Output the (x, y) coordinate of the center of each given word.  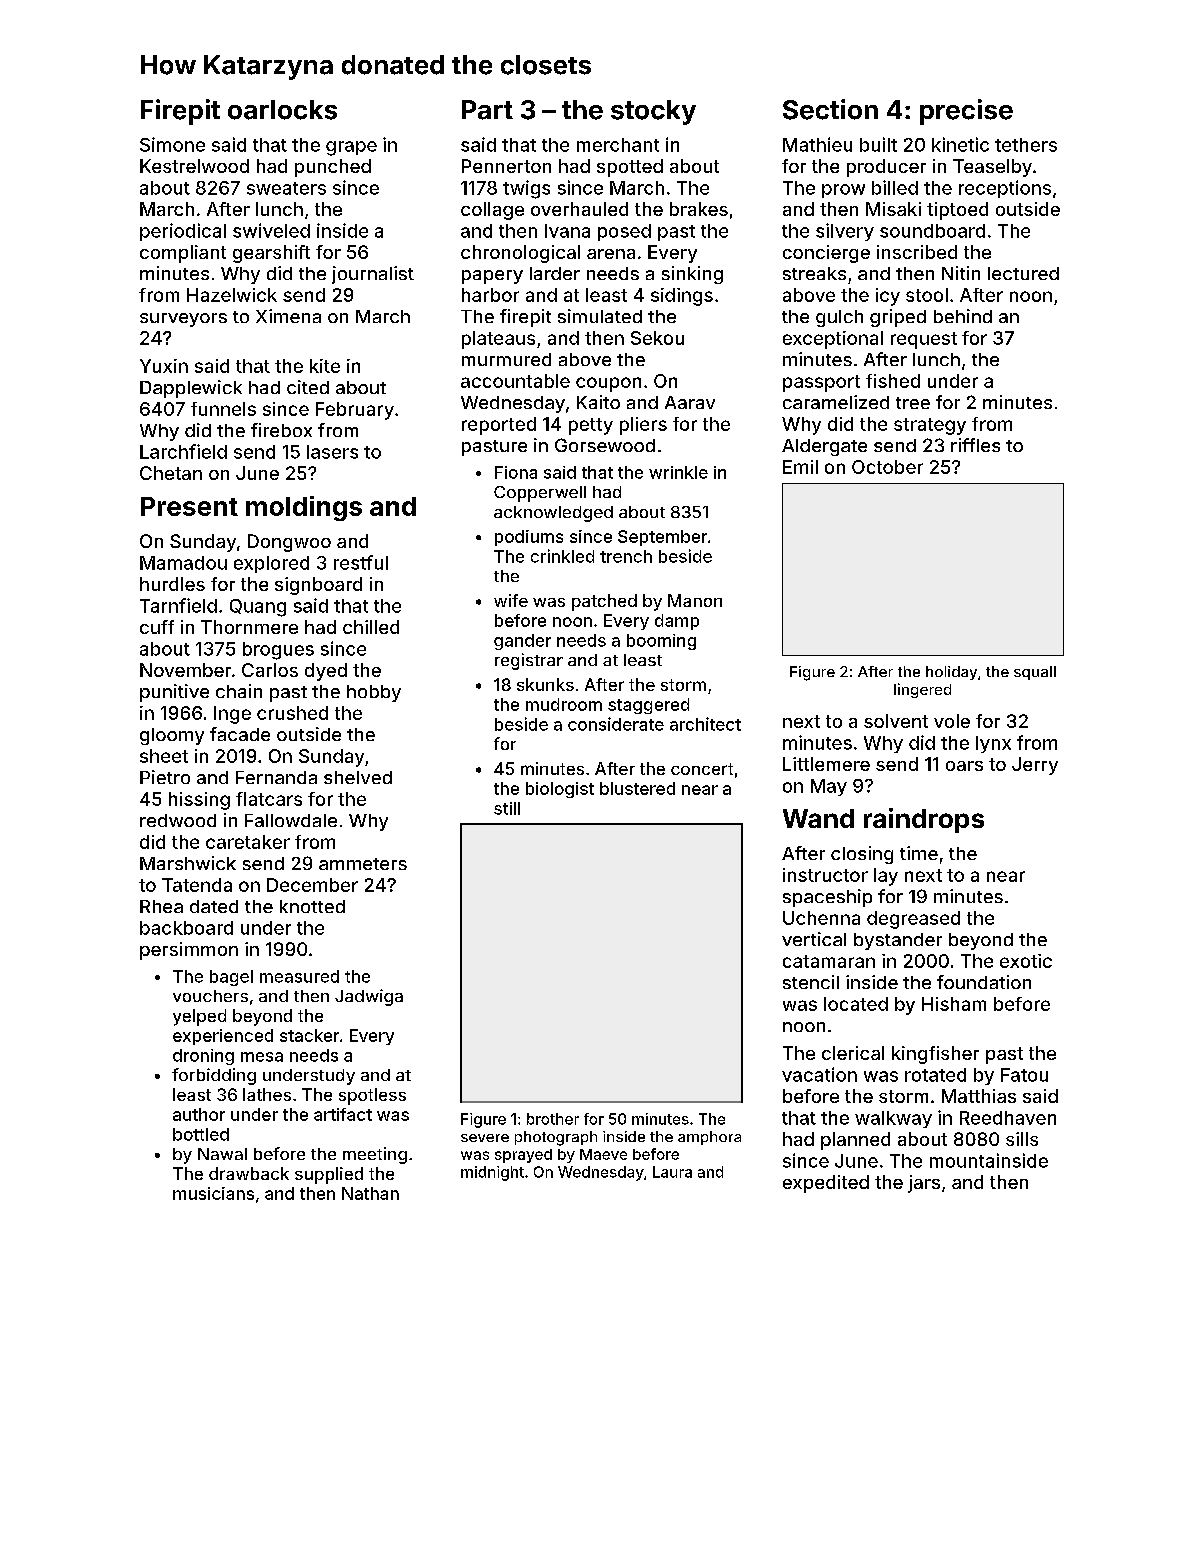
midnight (492, 1173)
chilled (371, 627)
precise (966, 112)
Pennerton (506, 166)
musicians (213, 1193)
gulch (839, 318)
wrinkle (678, 472)
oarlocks (282, 110)
